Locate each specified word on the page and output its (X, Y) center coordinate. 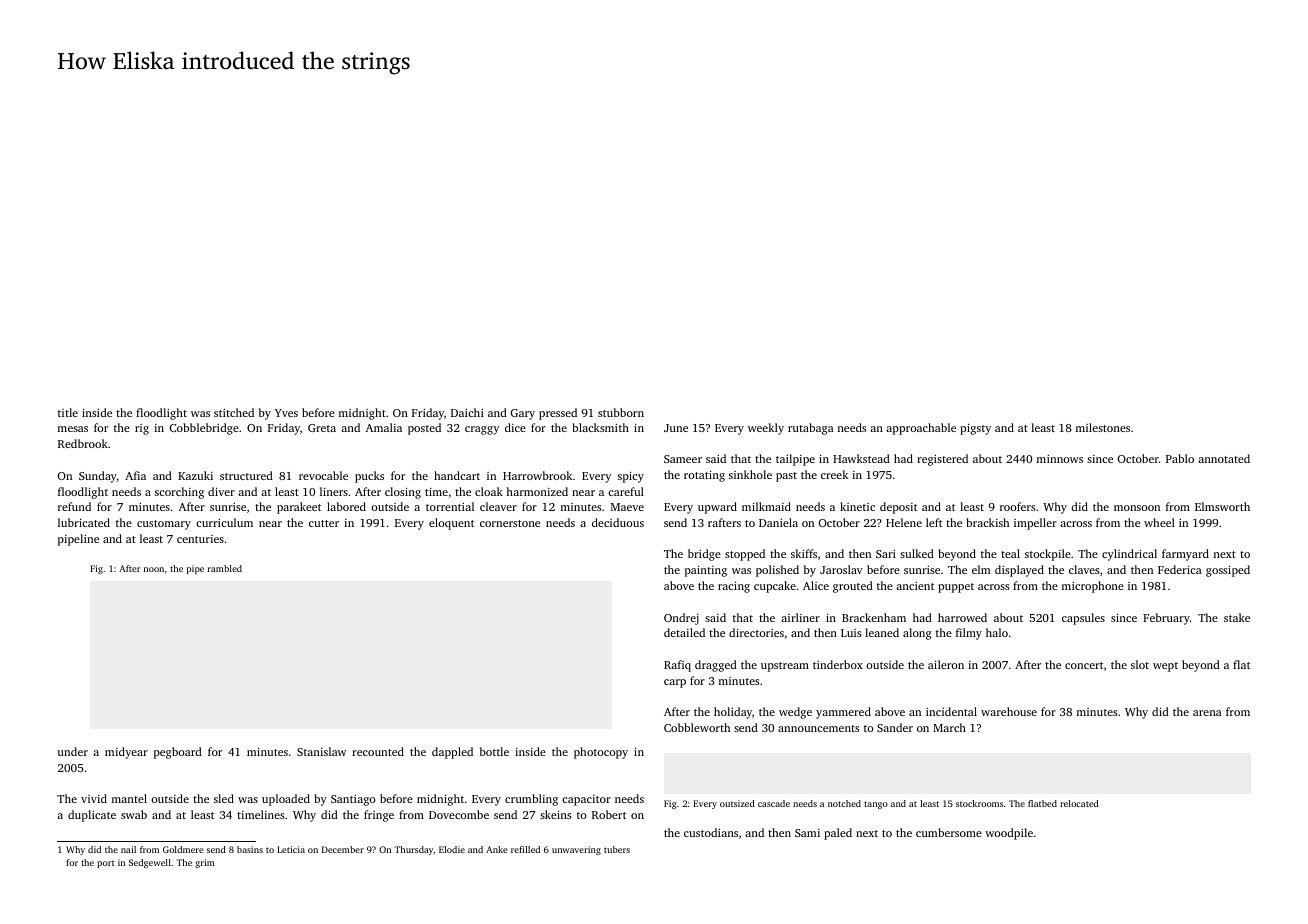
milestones (1103, 427)
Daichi (467, 412)
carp (675, 683)
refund (74, 506)
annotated (1224, 458)
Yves (286, 413)
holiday (733, 713)
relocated (1079, 803)
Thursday (414, 850)
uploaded (286, 800)
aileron (946, 664)
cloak (489, 491)
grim (205, 863)
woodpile (1009, 834)
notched (844, 803)
